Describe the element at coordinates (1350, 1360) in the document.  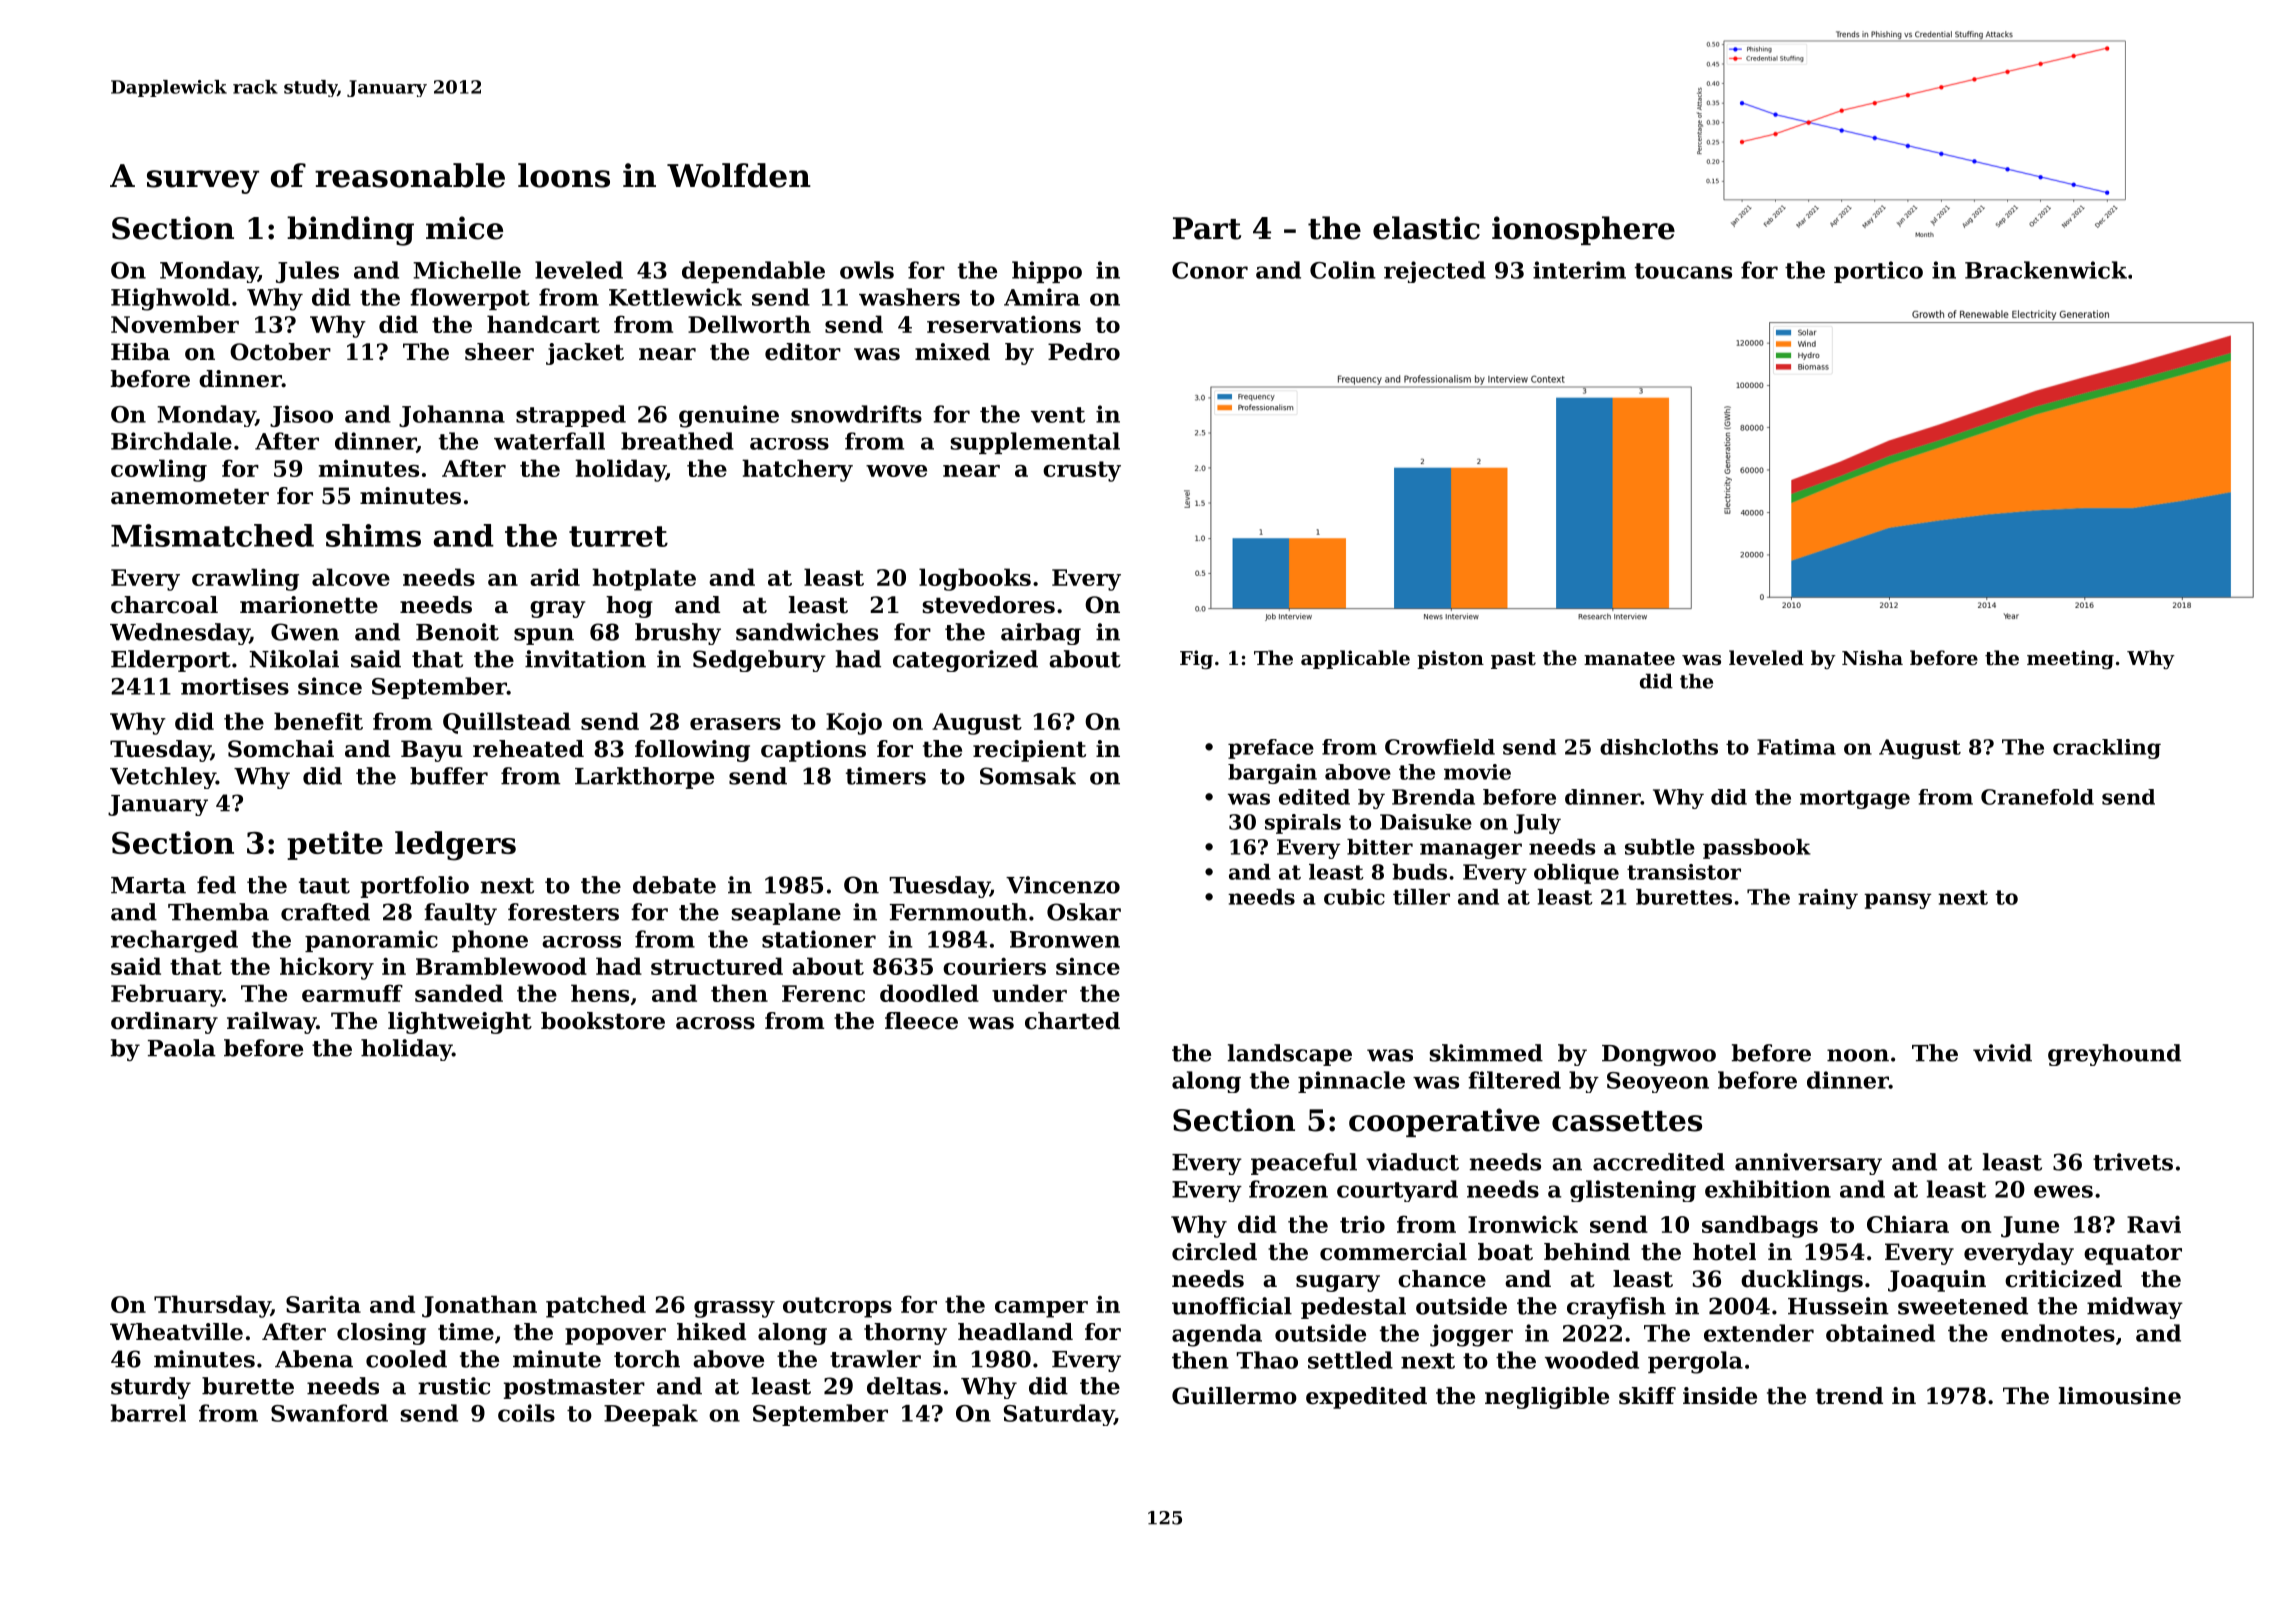
I see `settled` at that location.
